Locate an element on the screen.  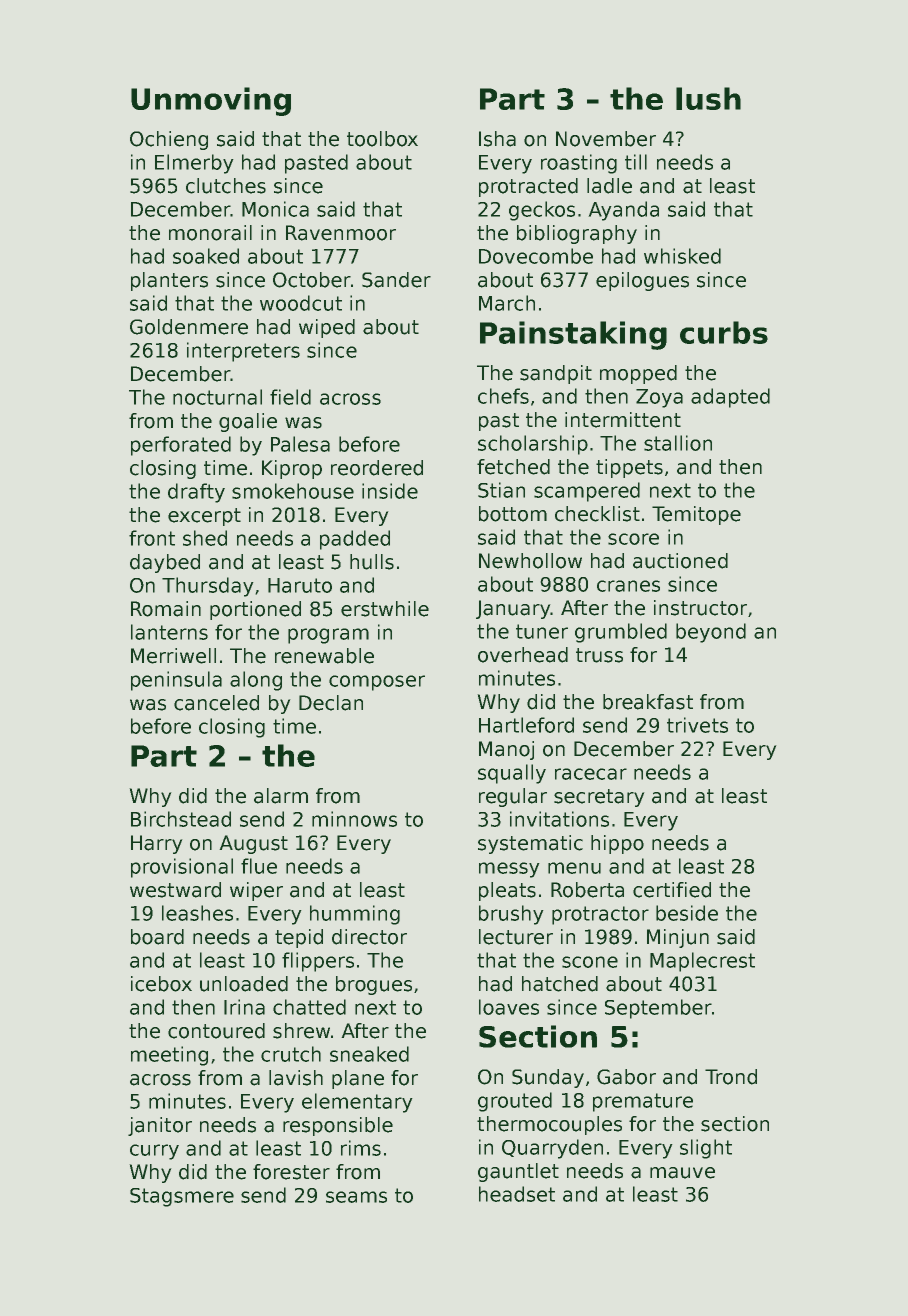
board is located at coordinates (157, 937).
